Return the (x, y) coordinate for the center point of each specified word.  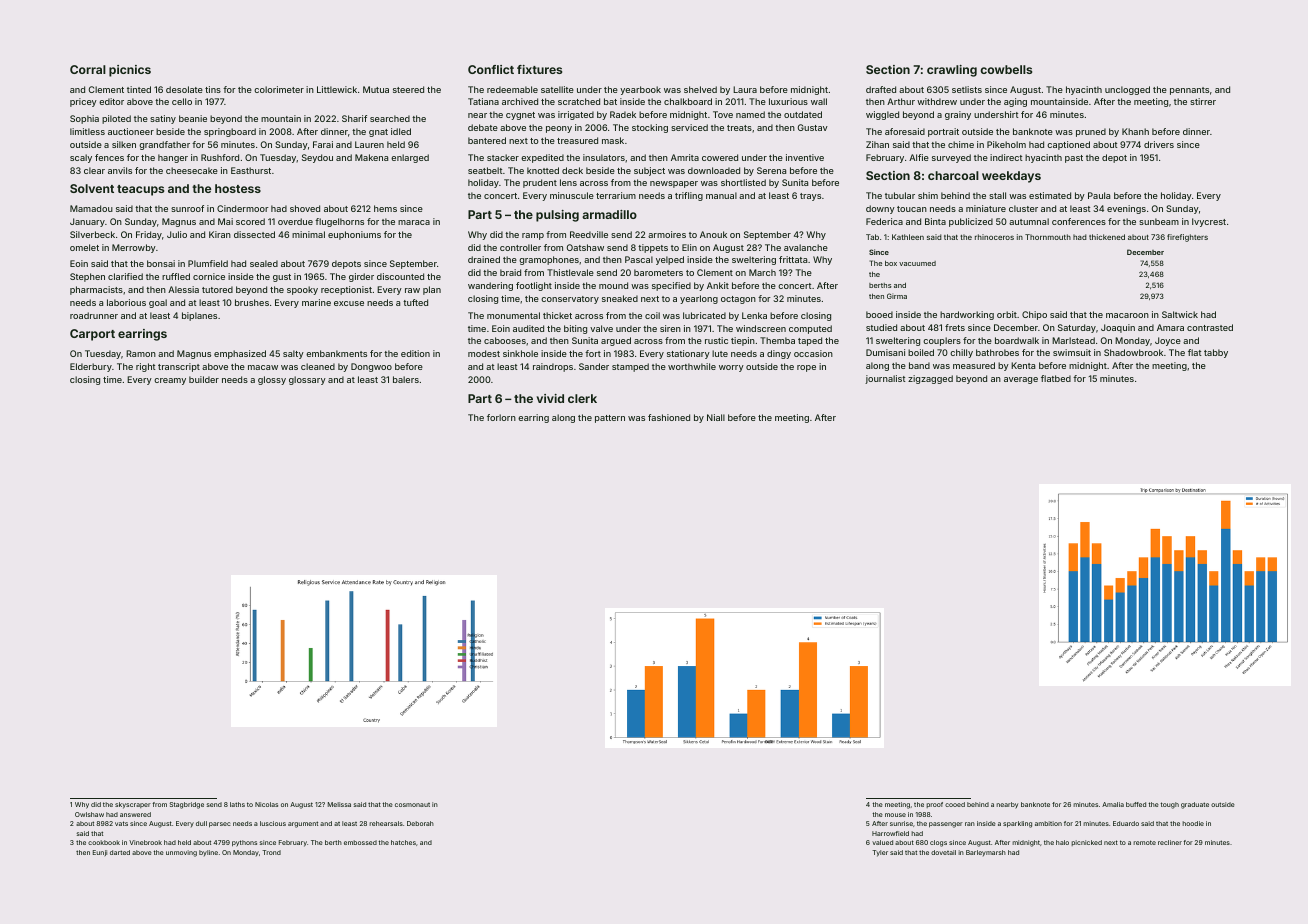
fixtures (539, 69)
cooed (955, 804)
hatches (403, 842)
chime (961, 144)
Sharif (354, 118)
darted (120, 852)
